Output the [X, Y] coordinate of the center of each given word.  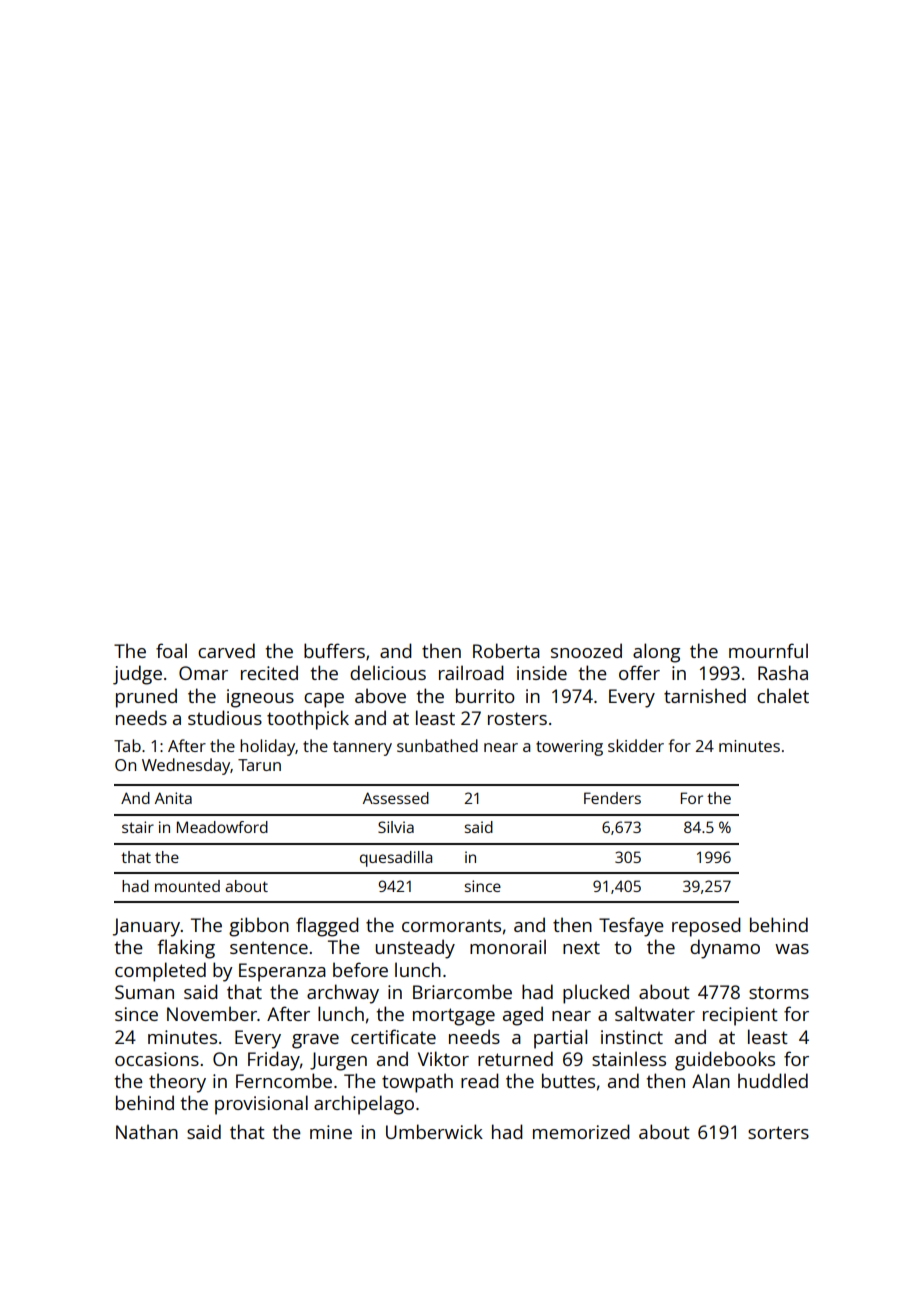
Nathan [147, 1131]
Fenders [612, 798]
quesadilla [396, 859]
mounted [187, 886]
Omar [203, 673]
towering [569, 748]
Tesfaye [631, 927]
